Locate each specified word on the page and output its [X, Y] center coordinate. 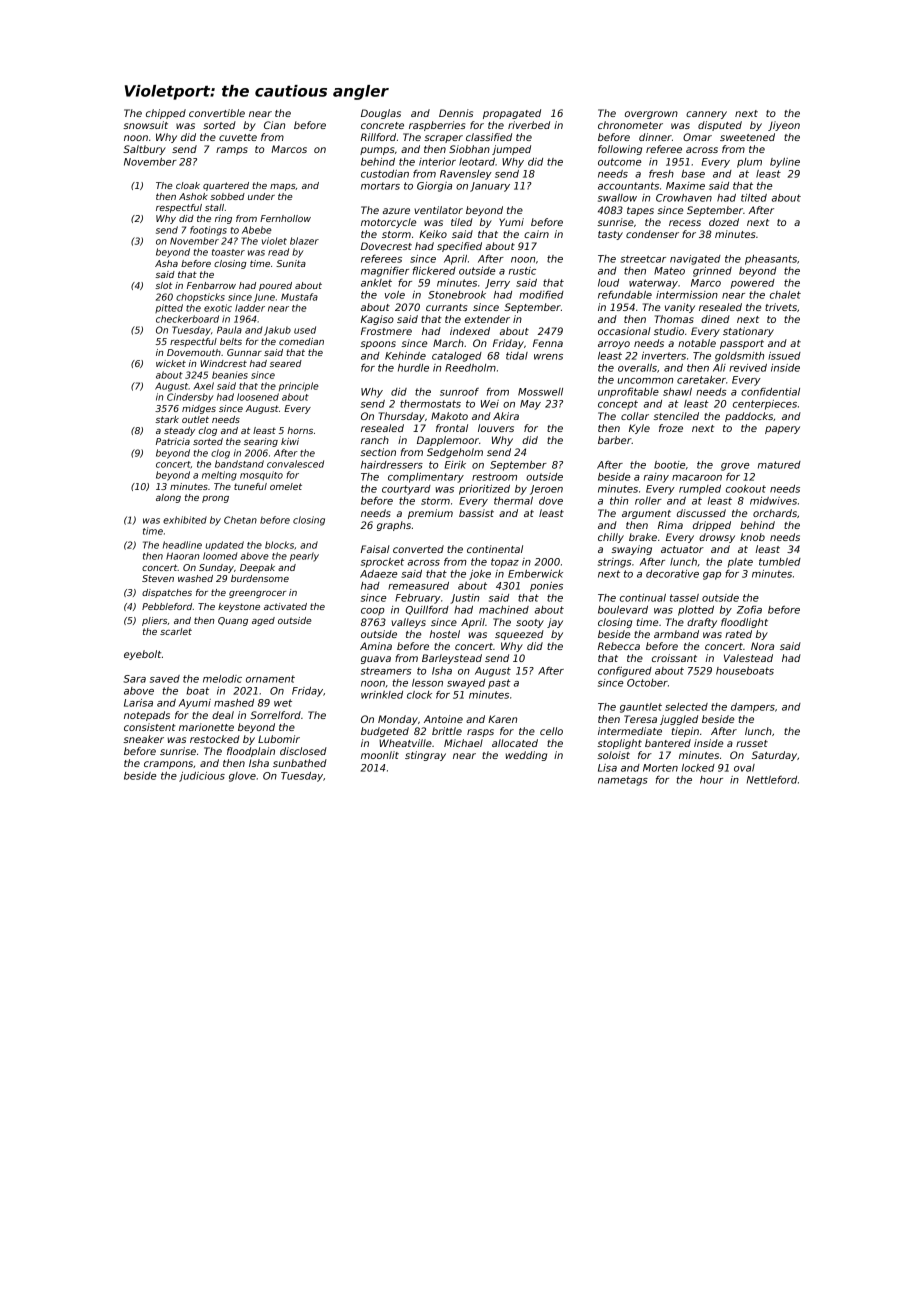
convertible [217, 113]
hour [711, 780]
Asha [166, 263]
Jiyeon [784, 126]
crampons [168, 765]
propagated [512, 114]
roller [648, 501]
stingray [425, 756]
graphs [394, 526]
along [168, 498]
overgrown [651, 115]
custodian [385, 174]
